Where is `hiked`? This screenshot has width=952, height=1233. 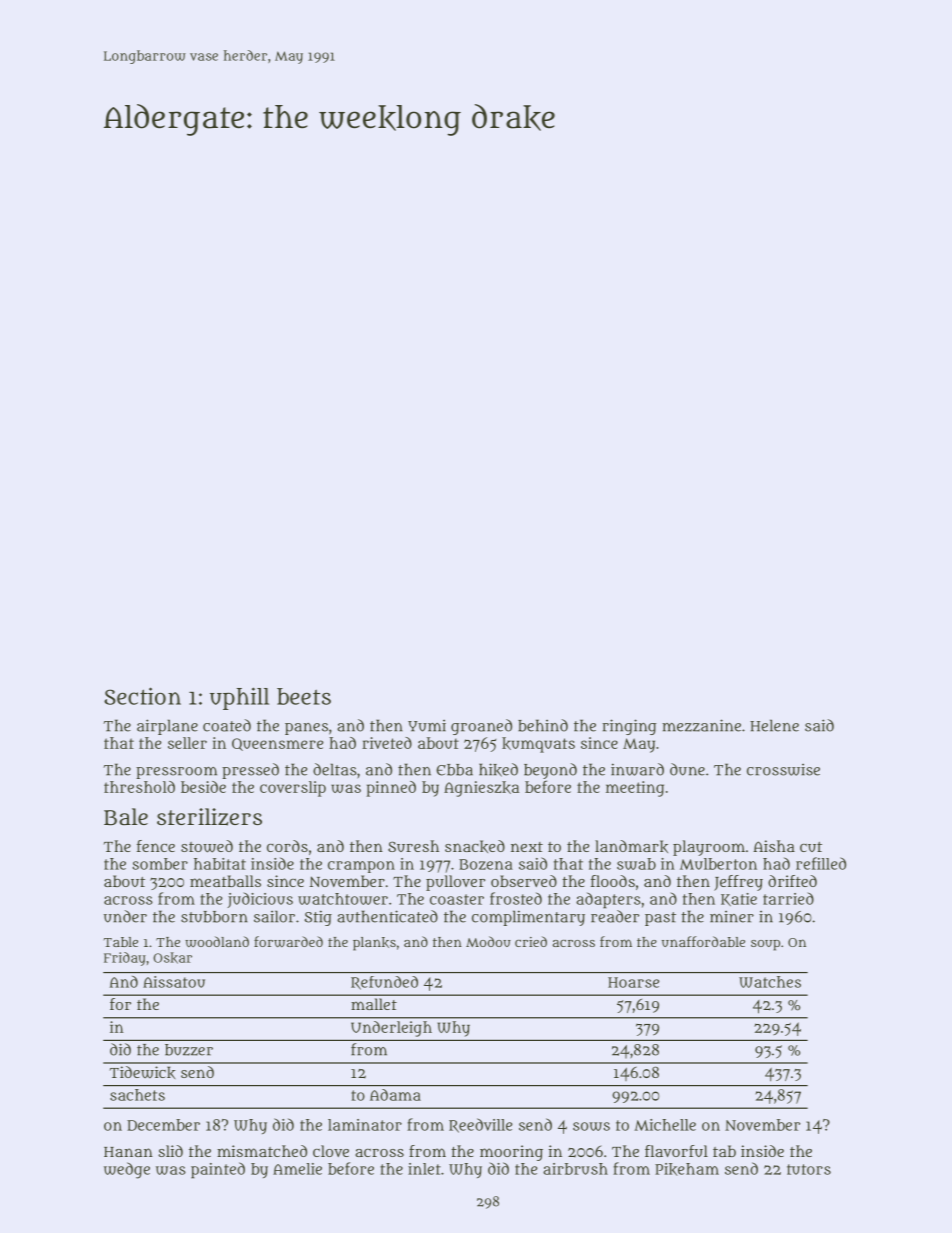
hiked is located at coordinates (498, 770).
